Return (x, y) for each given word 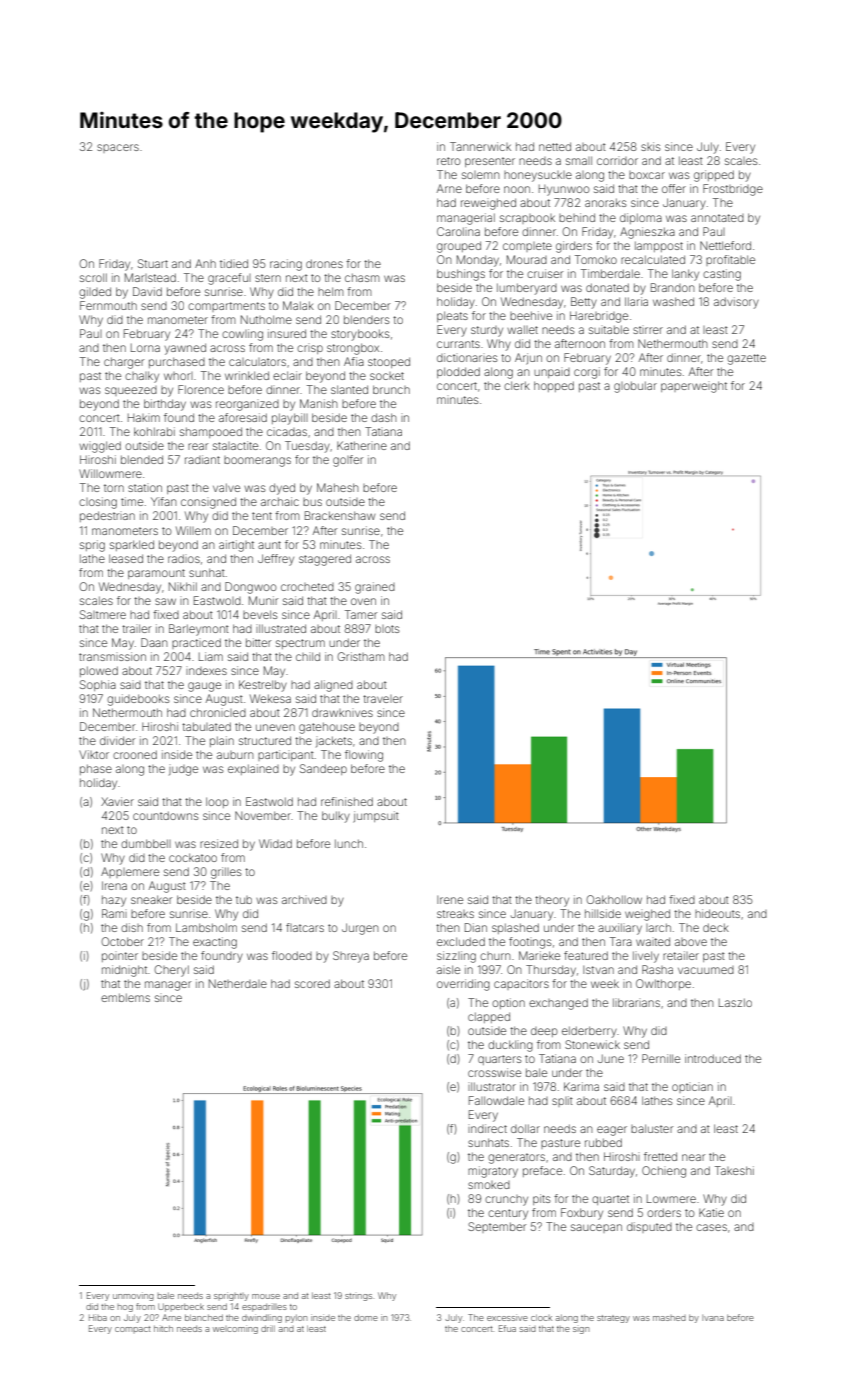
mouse (266, 1296)
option (508, 1003)
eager (612, 1131)
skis (651, 146)
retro (449, 161)
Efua (507, 1328)
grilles (226, 873)
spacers (118, 148)
